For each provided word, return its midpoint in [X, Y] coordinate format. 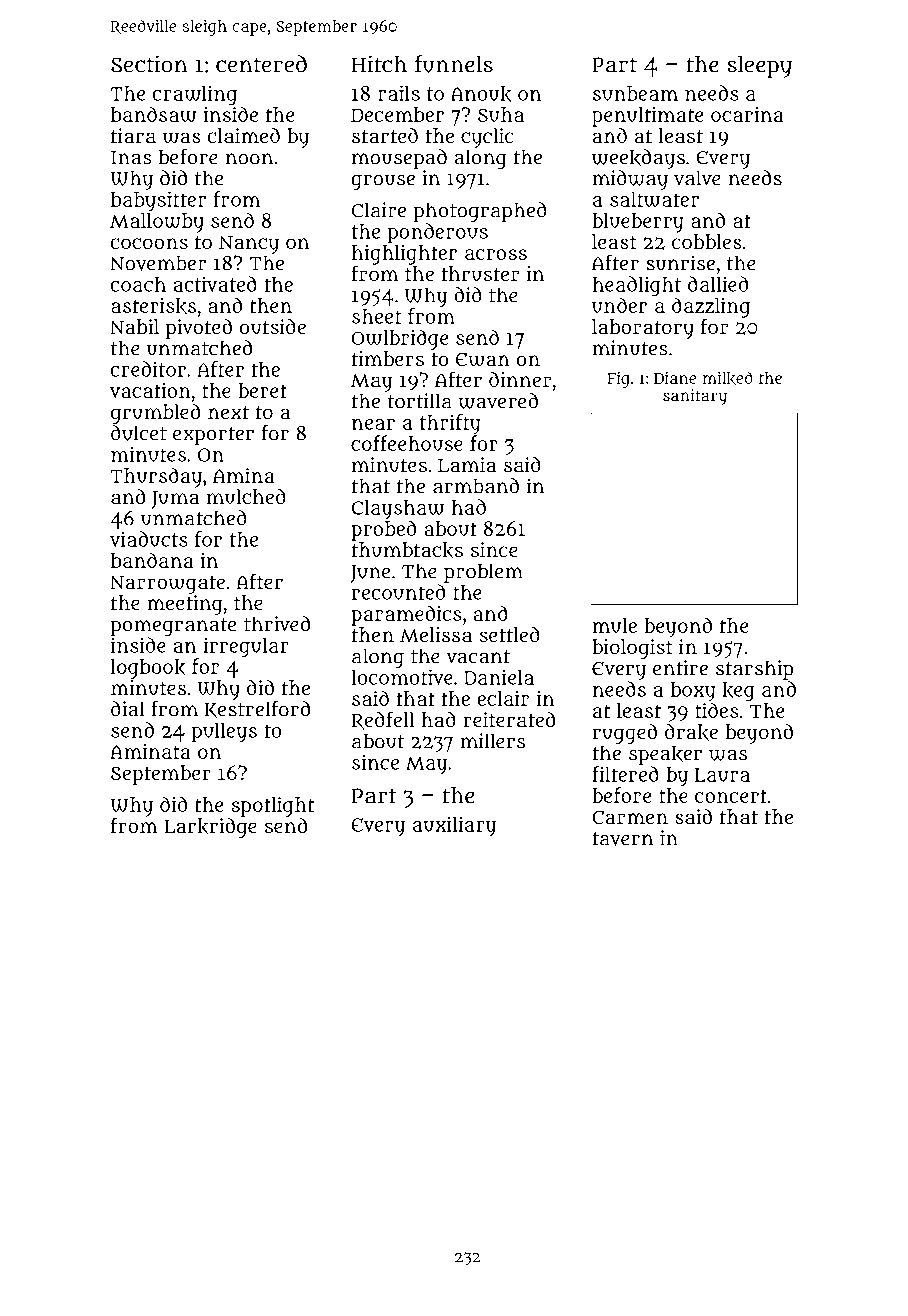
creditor [148, 369]
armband [476, 486]
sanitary [695, 397]
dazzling [711, 307]
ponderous [437, 233]
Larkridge [210, 828]
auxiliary [454, 826]
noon [249, 159]
